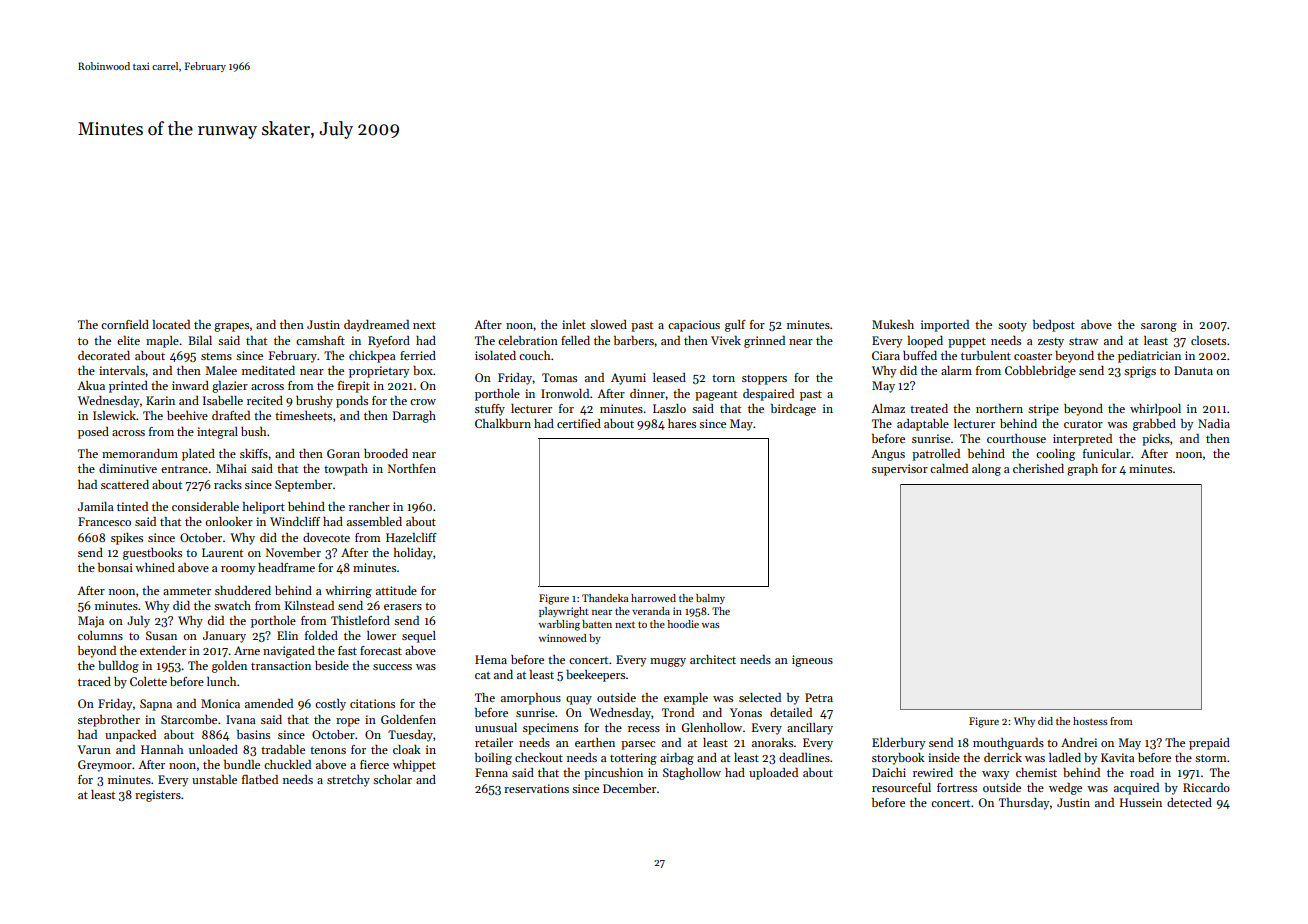  Describe the element at coordinates (232, 605) in the screenshot. I see `swatch` at that location.
